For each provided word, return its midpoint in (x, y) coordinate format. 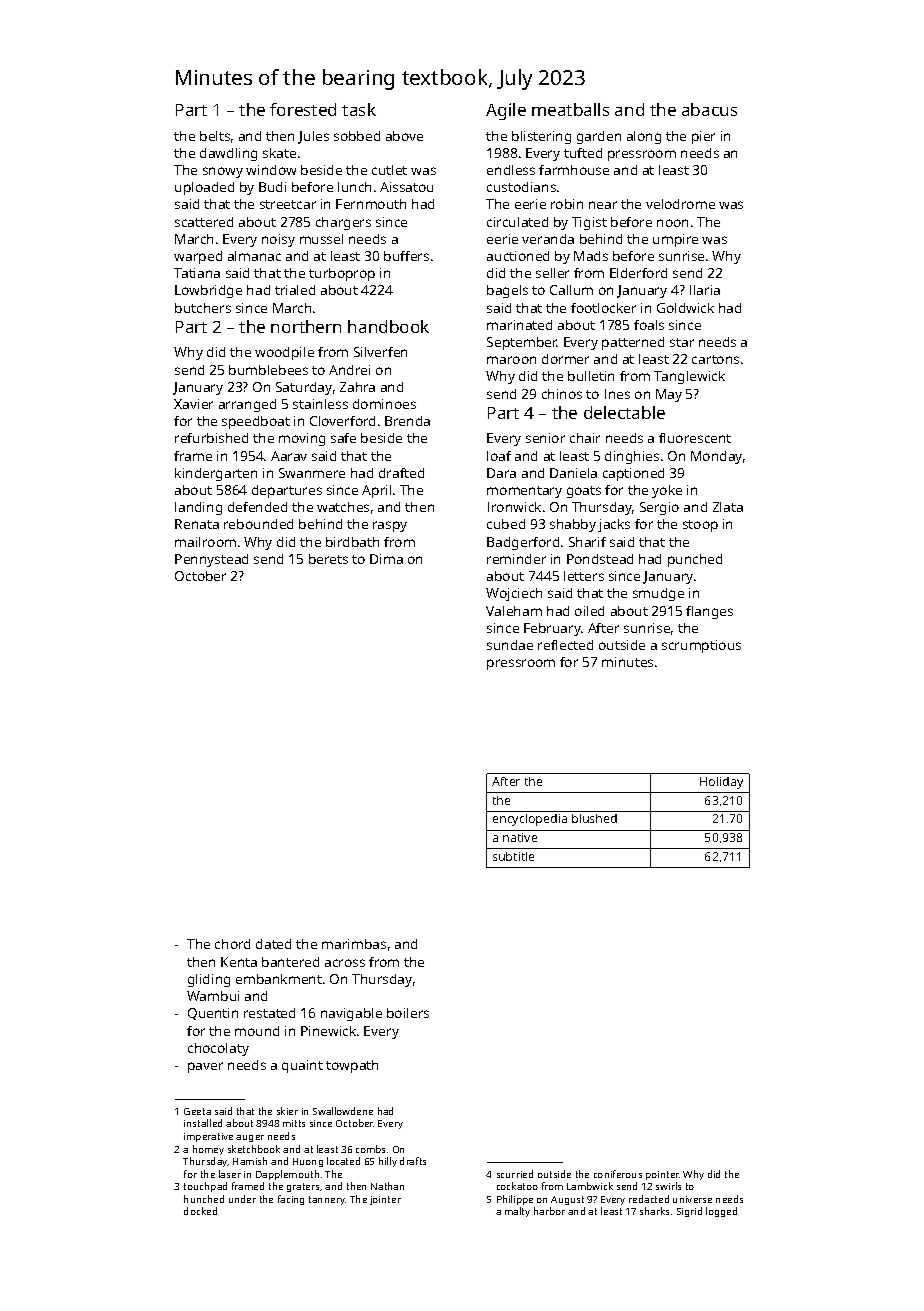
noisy (278, 240)
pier (703, 137)
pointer (663, 1175)
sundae (510, 645)
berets (328, 559)
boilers (408, 1013)
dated (273, 944)
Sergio (659, 508)
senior (545, 438)
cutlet (389, 170)
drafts (413, 1161)
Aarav (289, 456)
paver (205, 1067)
